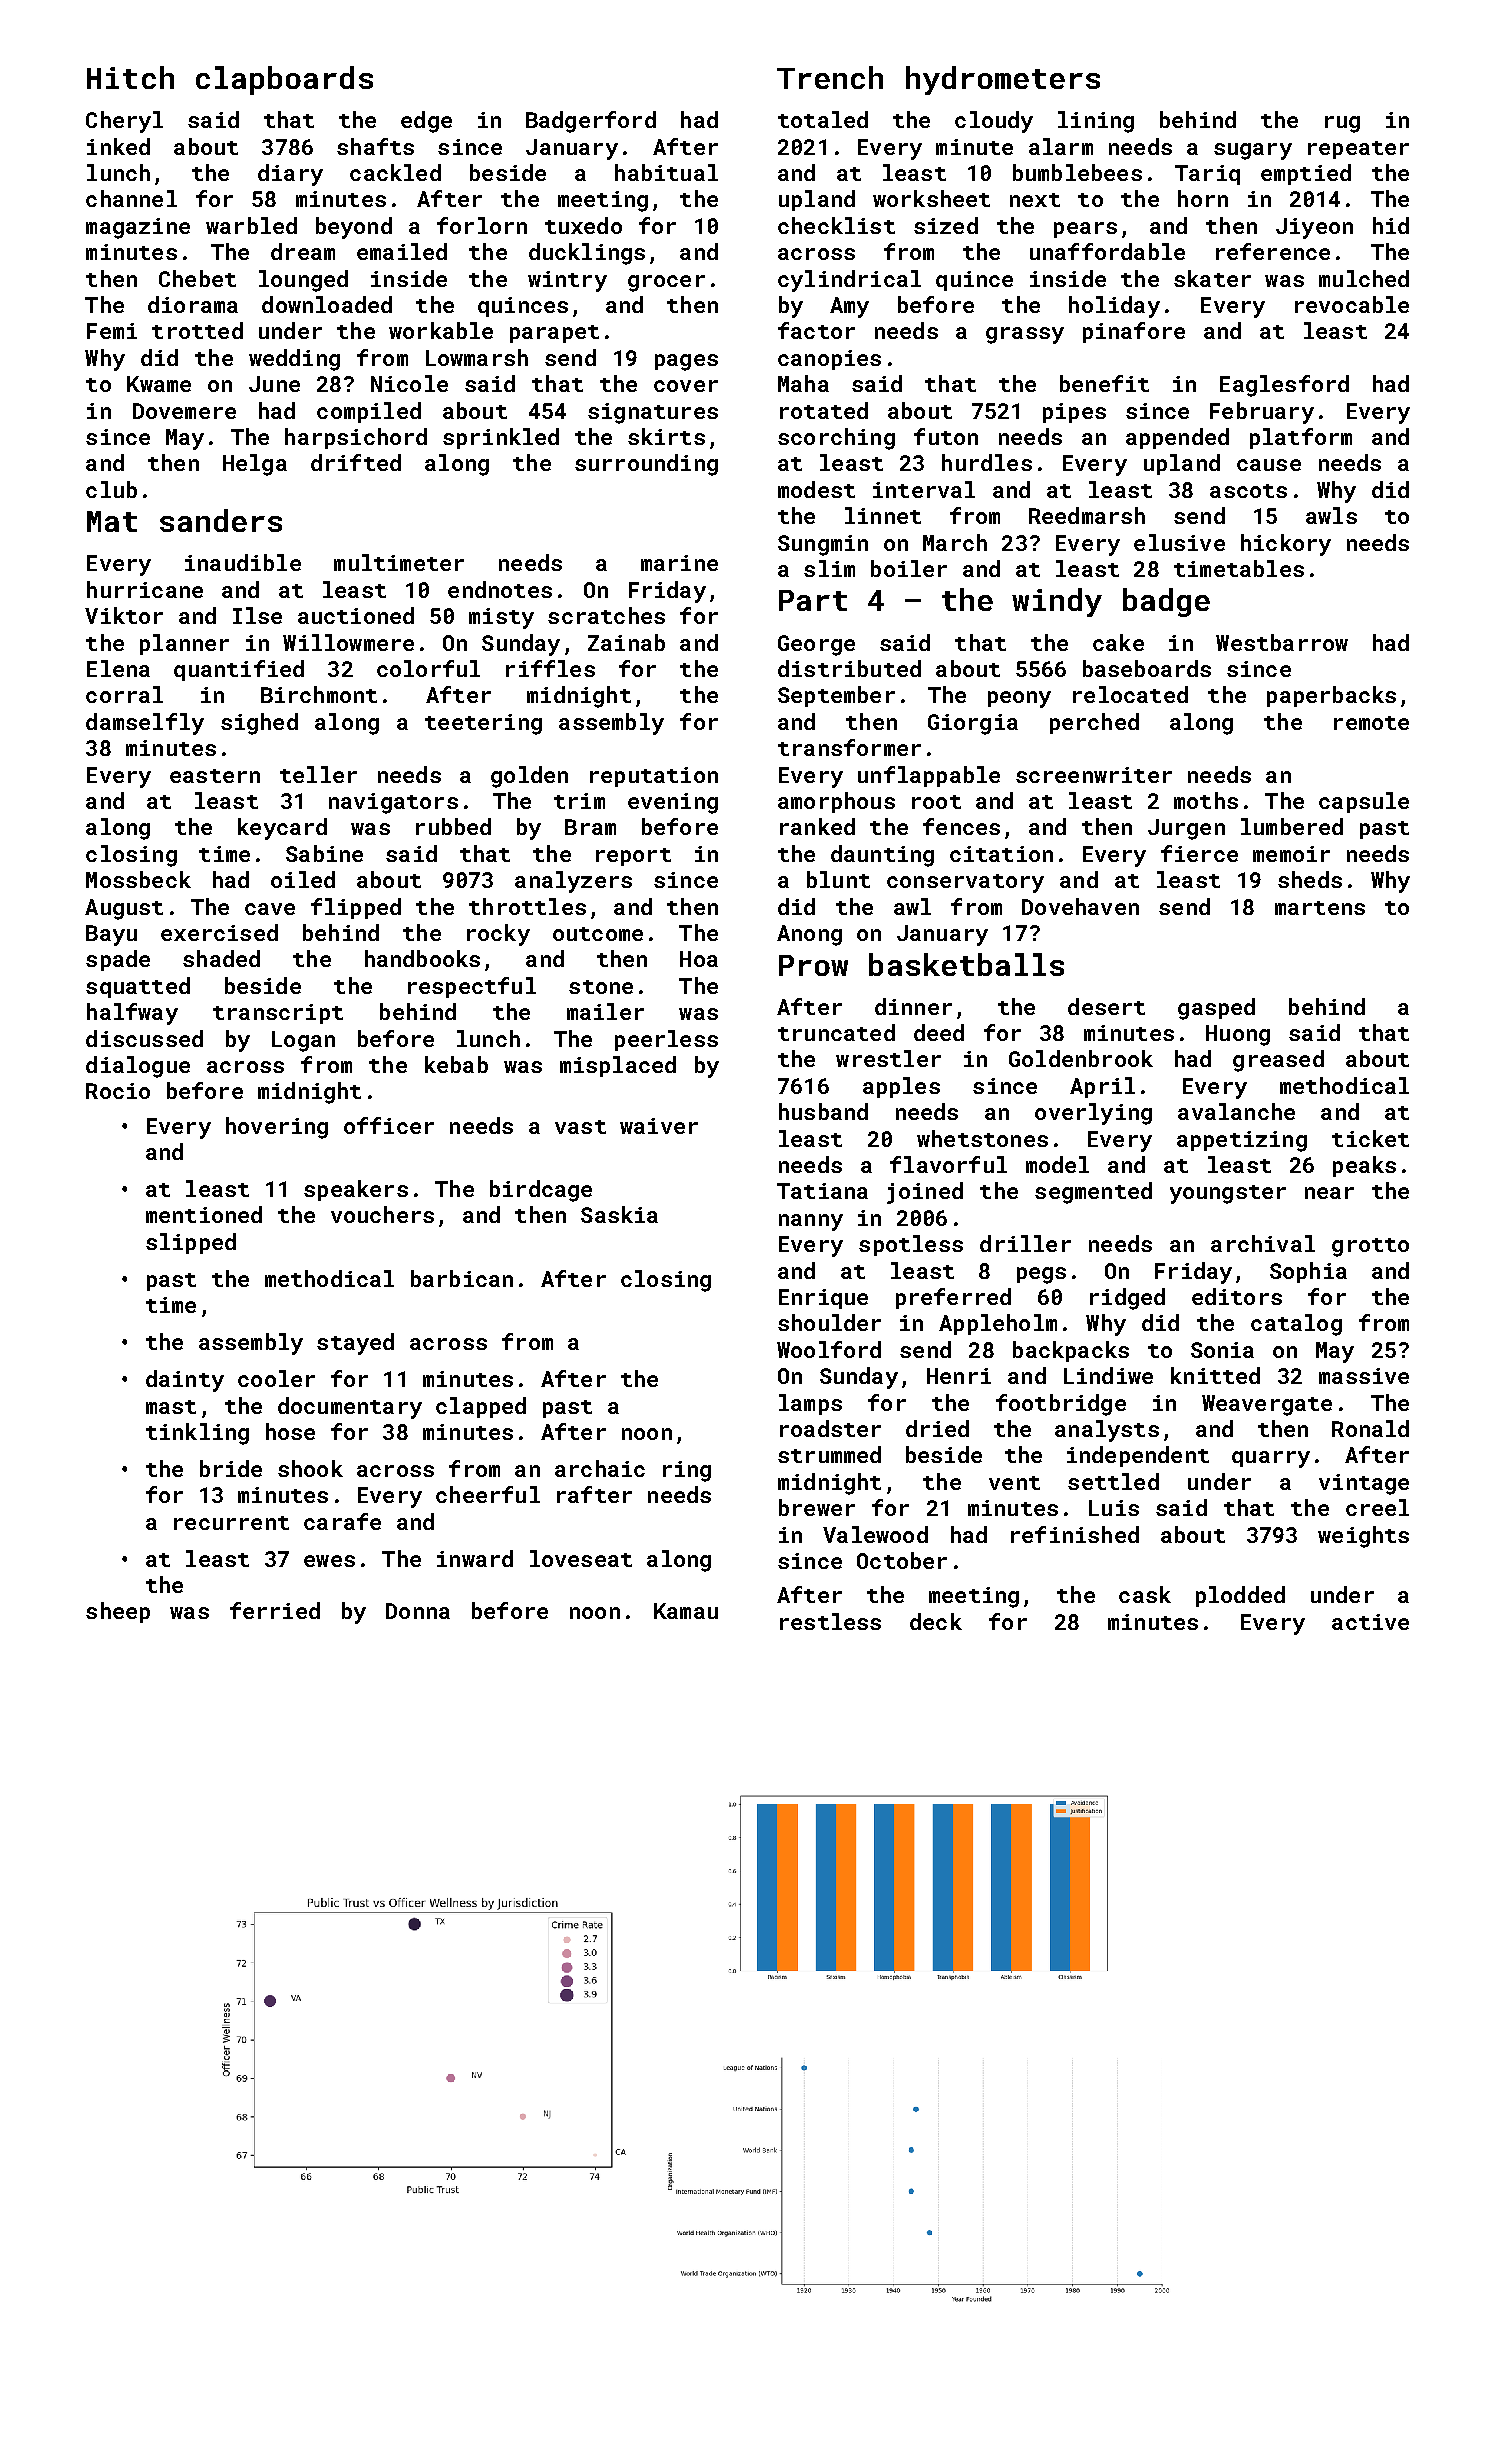 The width and height of the screenshot is (1496, 2464). Describe the element at coordinates (138, 879) in the screenshot. I see `Mossbeck` at that location.
